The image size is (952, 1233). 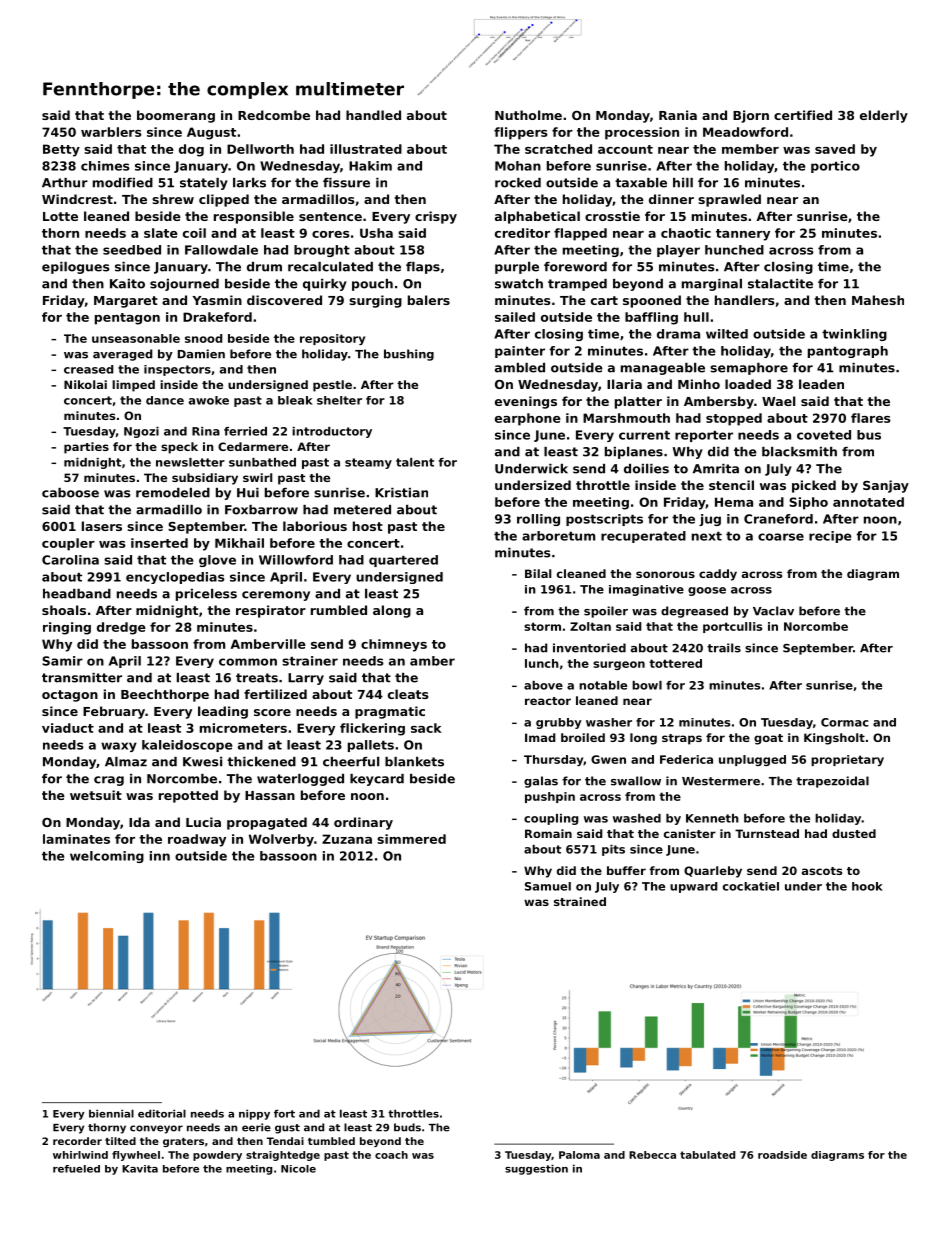 What do you see at coordinates (580, 901) in the document?
I see `strained` at bounding box center [580, 901].
